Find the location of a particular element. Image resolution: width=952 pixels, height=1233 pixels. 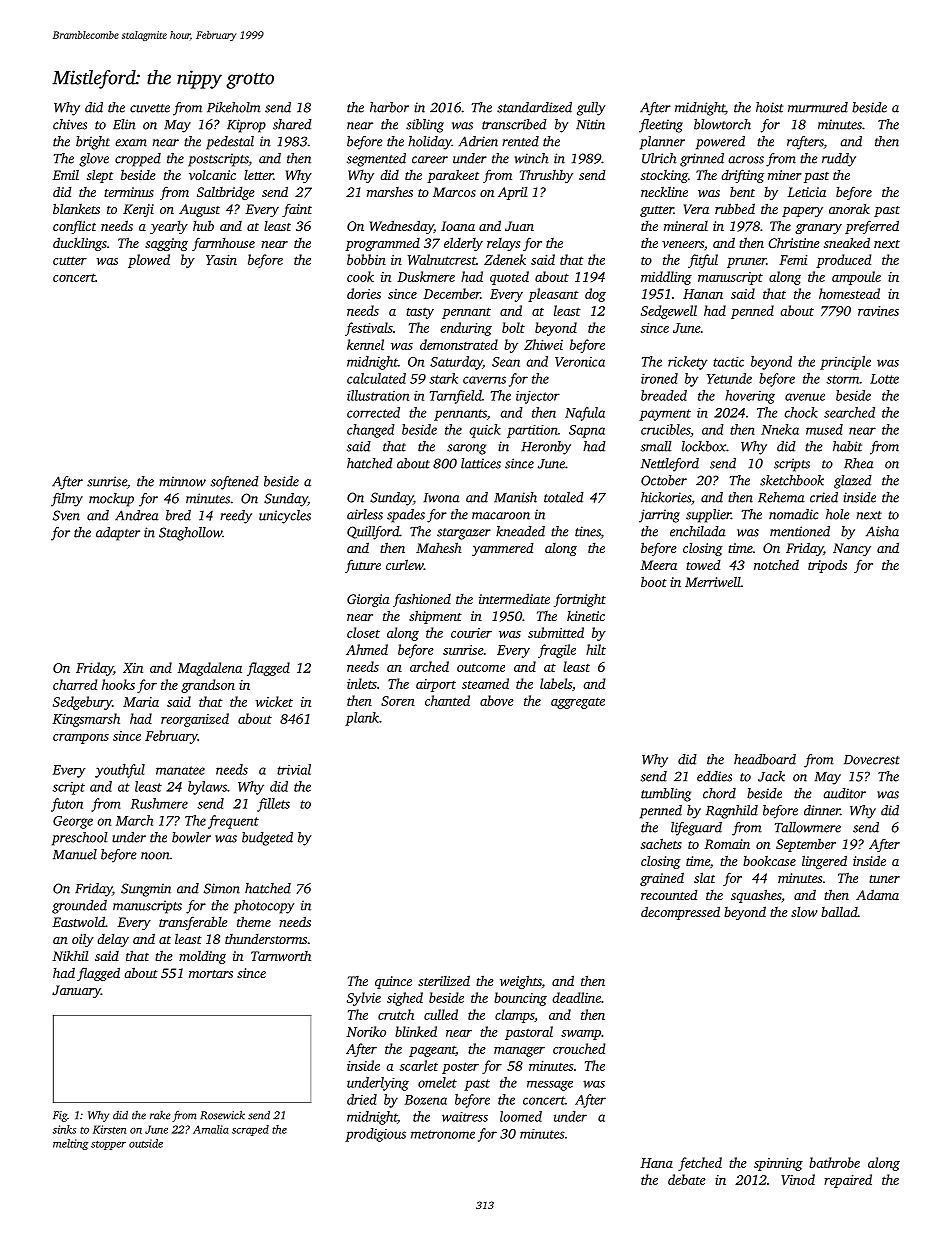

murmured is located at coordinates (818, 107).
